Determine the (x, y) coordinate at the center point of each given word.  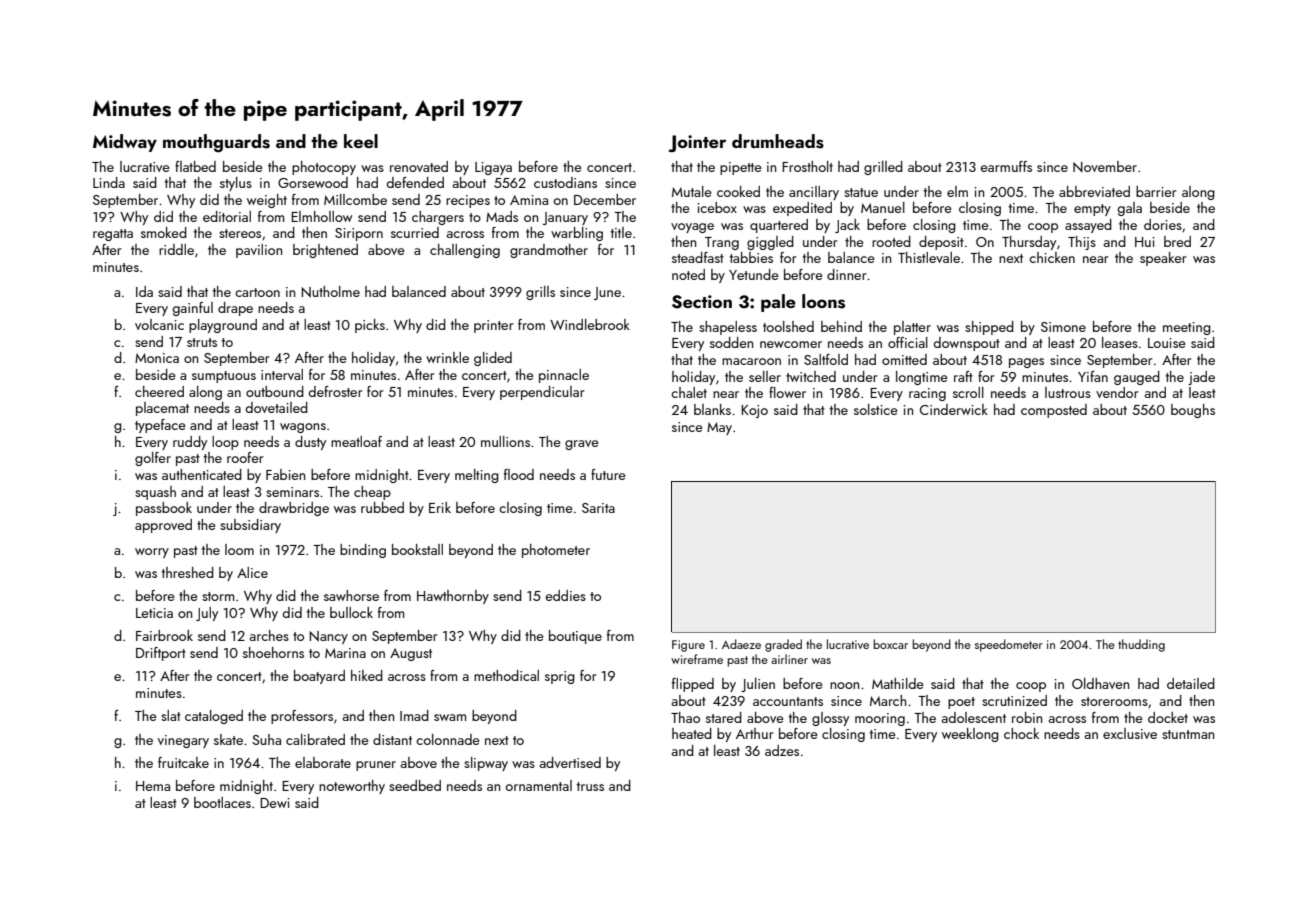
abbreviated (1094, 191)
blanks (712, 409)
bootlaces (222, 802)
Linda (109, 182)
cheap (372, 493)
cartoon (257, 292)
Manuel (883, 207)
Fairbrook (164, 635)
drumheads (778, 141)
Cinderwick (954, 409)
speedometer (1009, 645)
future (608, 474)
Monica (157, 358)
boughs (1193, 411)
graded (783, 645)
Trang (722, 243)
